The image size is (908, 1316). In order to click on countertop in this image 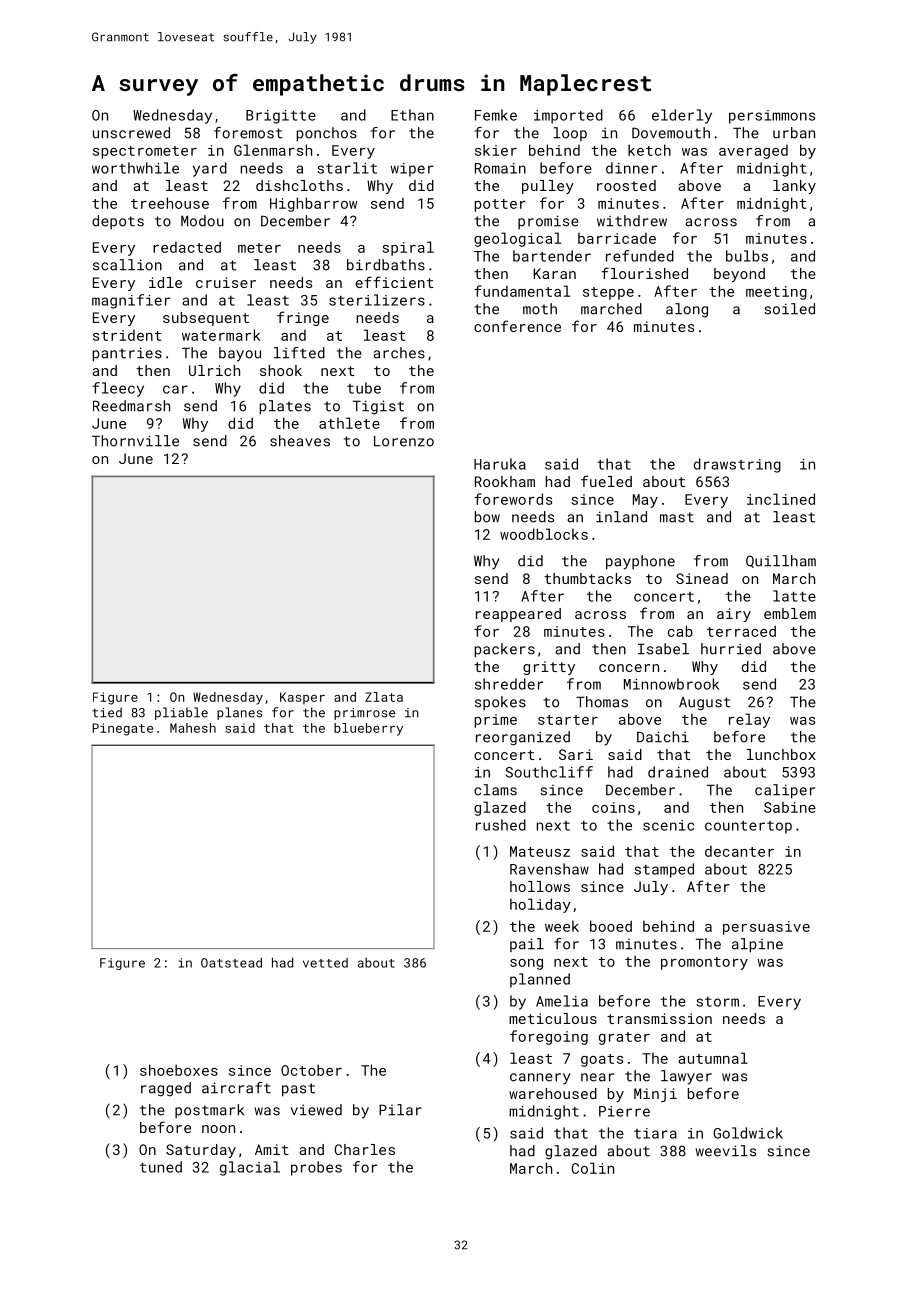, I will do `click(748, 827)`.
